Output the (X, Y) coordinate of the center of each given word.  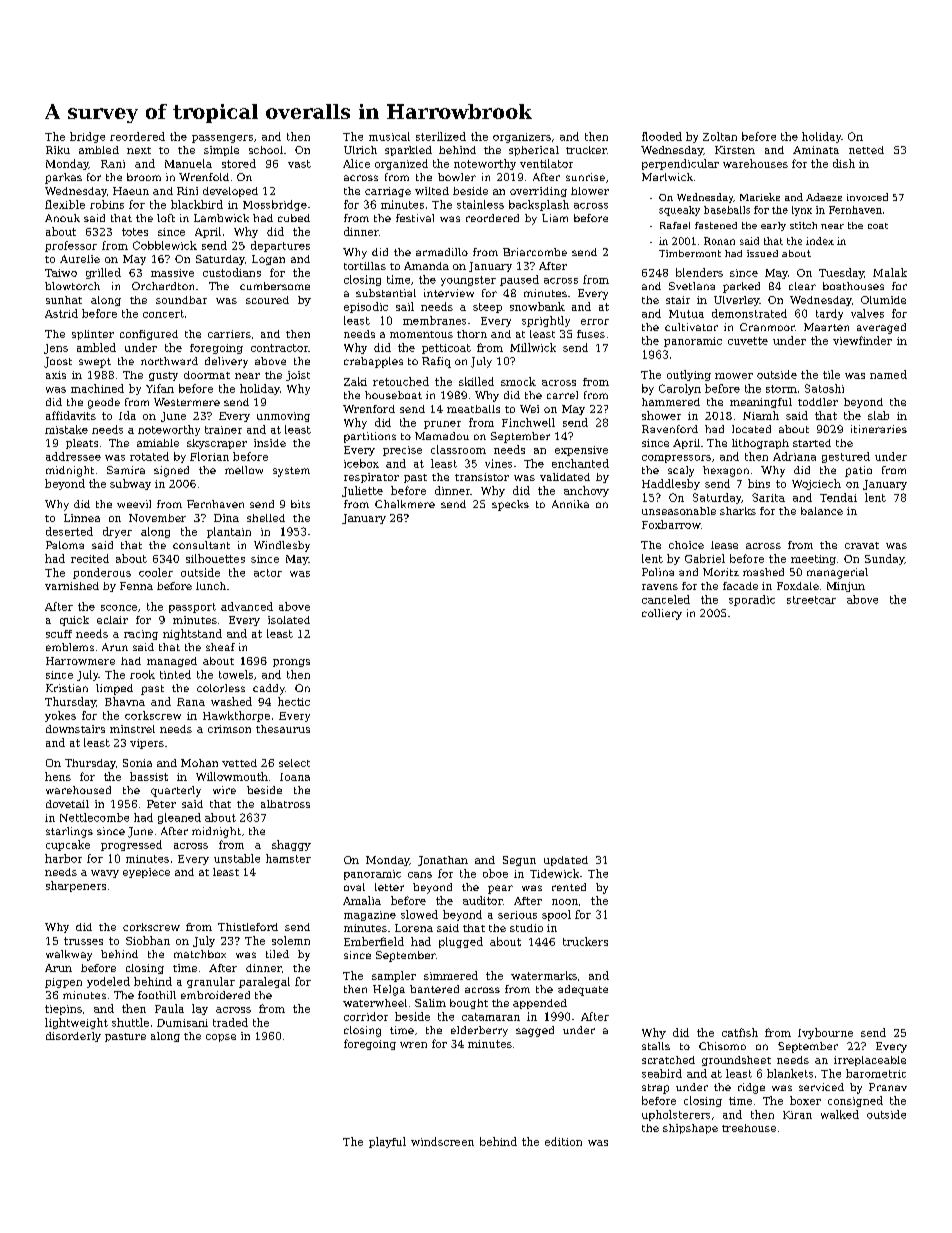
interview (449, 293)
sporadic (752, 600)
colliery (662, 614)
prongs (291, 663)
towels (236, 674)
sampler (394, 976)
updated (566, 861)
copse (221, 1038)
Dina (226, 518)
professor (71, 246)
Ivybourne (825, 1033)
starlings (69, 832)
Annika (570, 504)
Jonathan (443, 861)
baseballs (727, 210)
